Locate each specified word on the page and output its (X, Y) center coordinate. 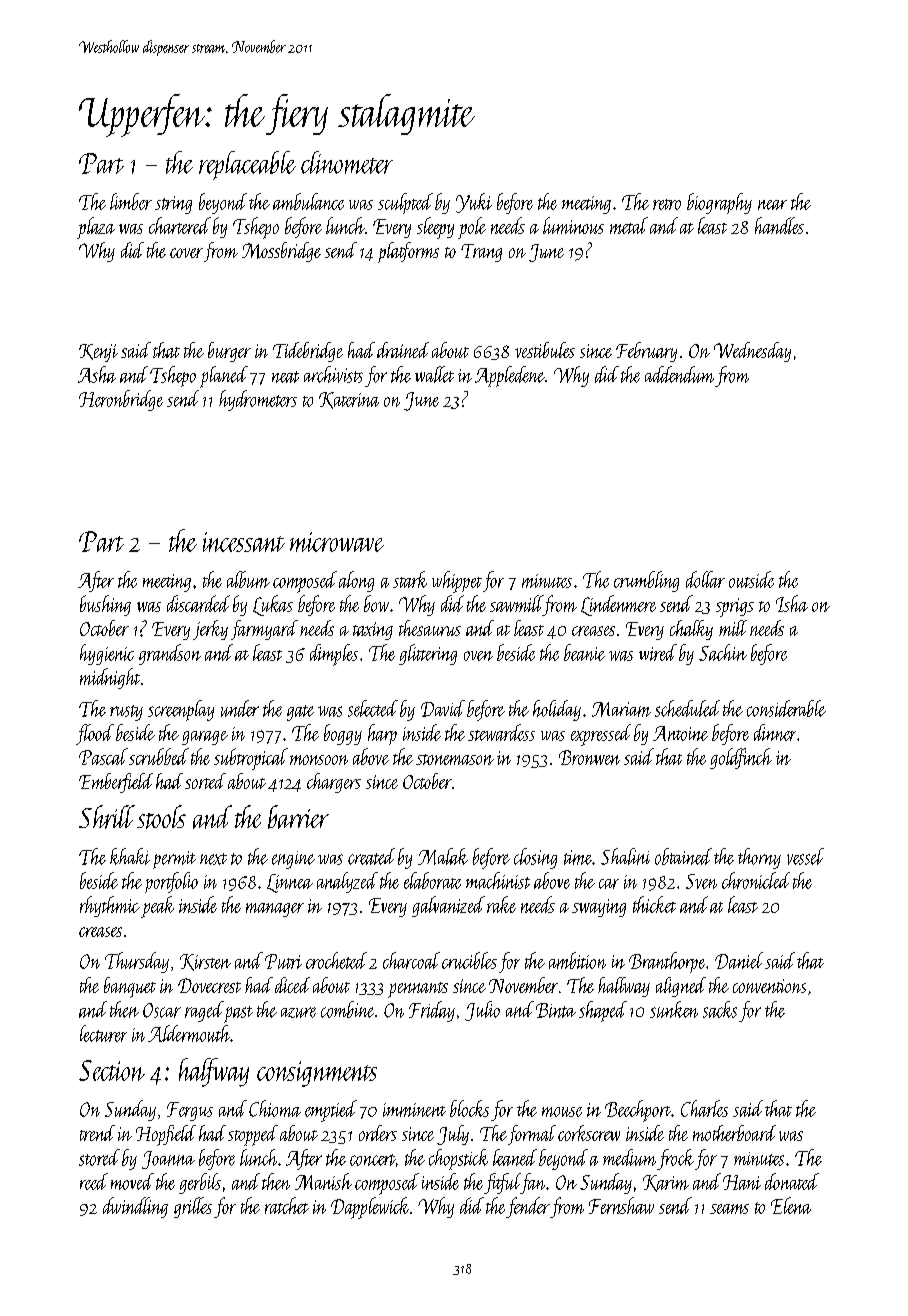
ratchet (287, 1205)
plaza (96, 228)
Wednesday (752, 352)
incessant (244, 542)
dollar (705, 579)
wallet (434, 374)
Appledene (510, 376)
